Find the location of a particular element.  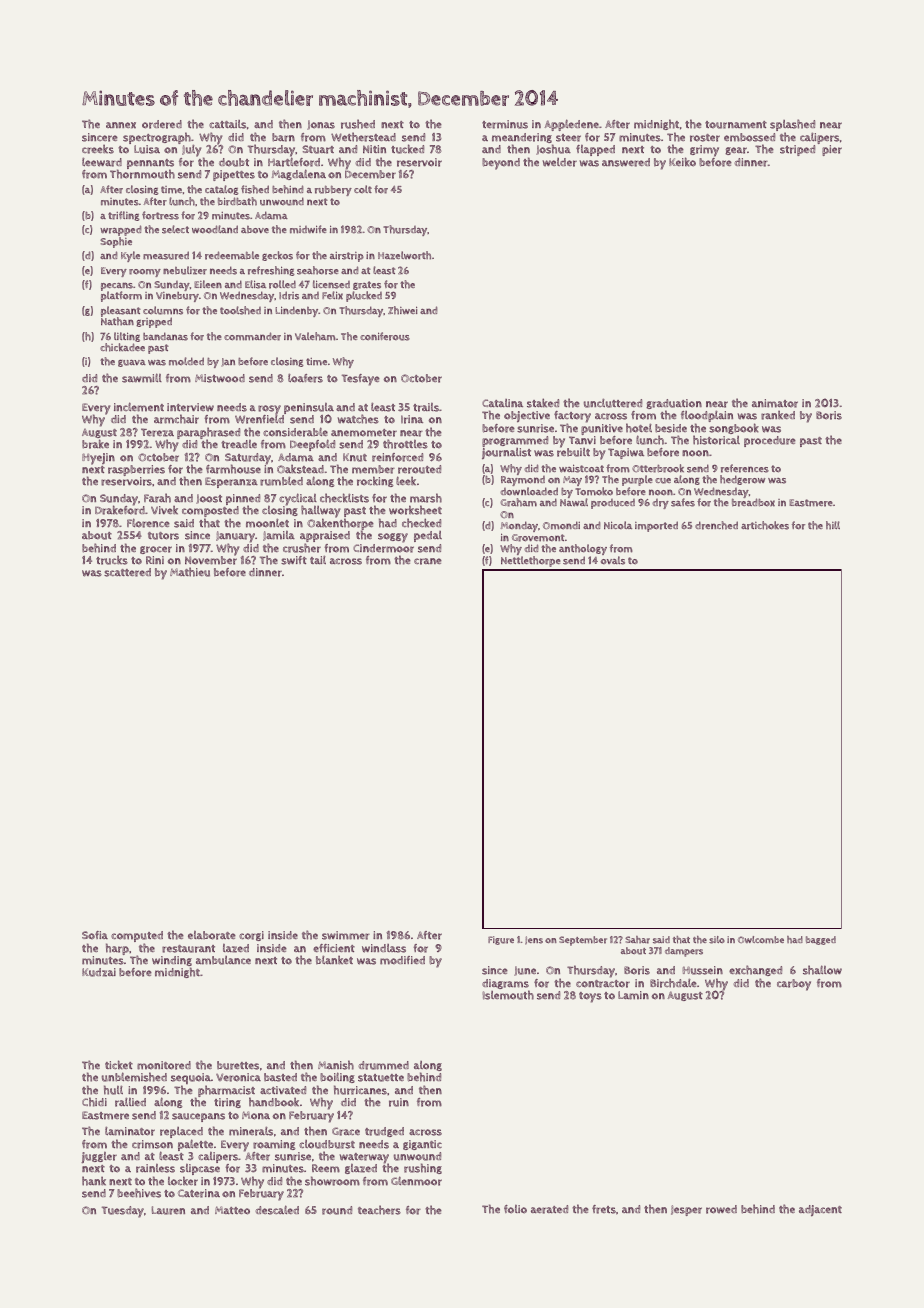

Mathieu is located at coordinates (190, 572).
